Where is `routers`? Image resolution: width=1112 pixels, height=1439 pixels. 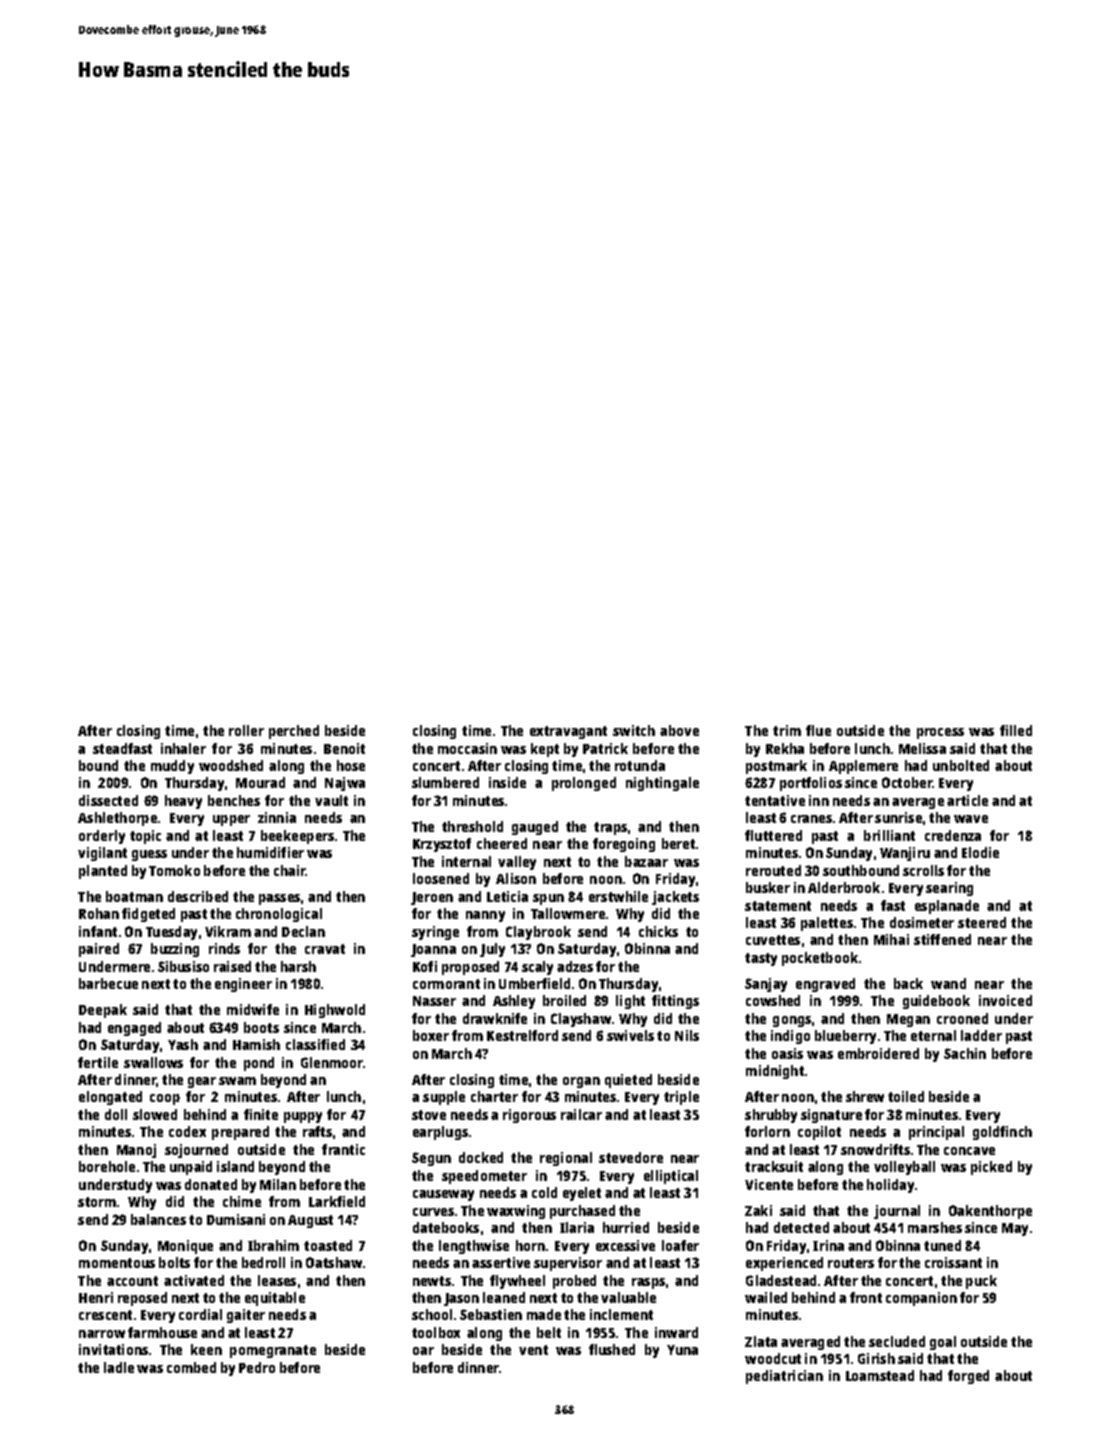
routers is located at coordinates (851, 1263).
